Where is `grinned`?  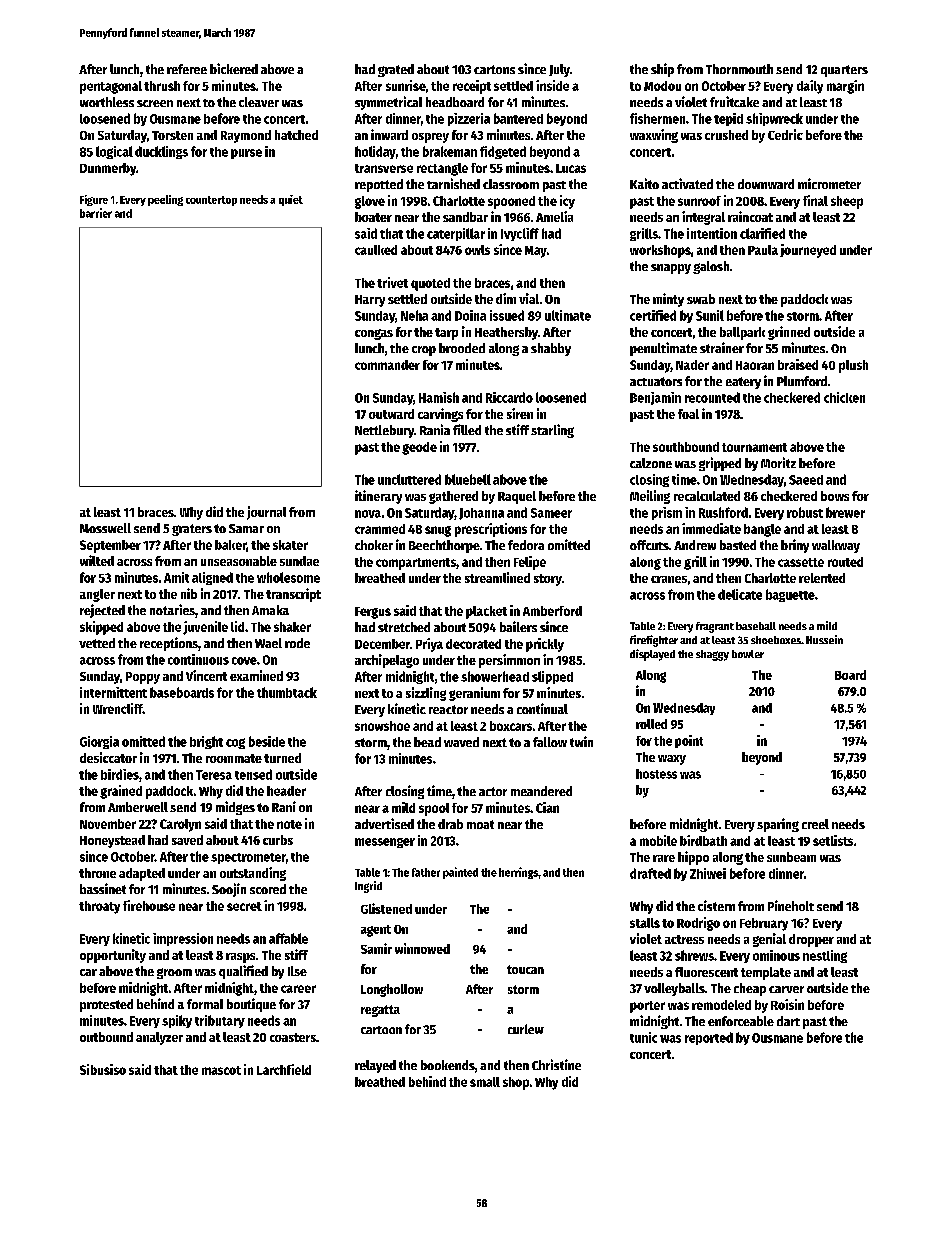 grinned is located at coordinates (789, 333).
